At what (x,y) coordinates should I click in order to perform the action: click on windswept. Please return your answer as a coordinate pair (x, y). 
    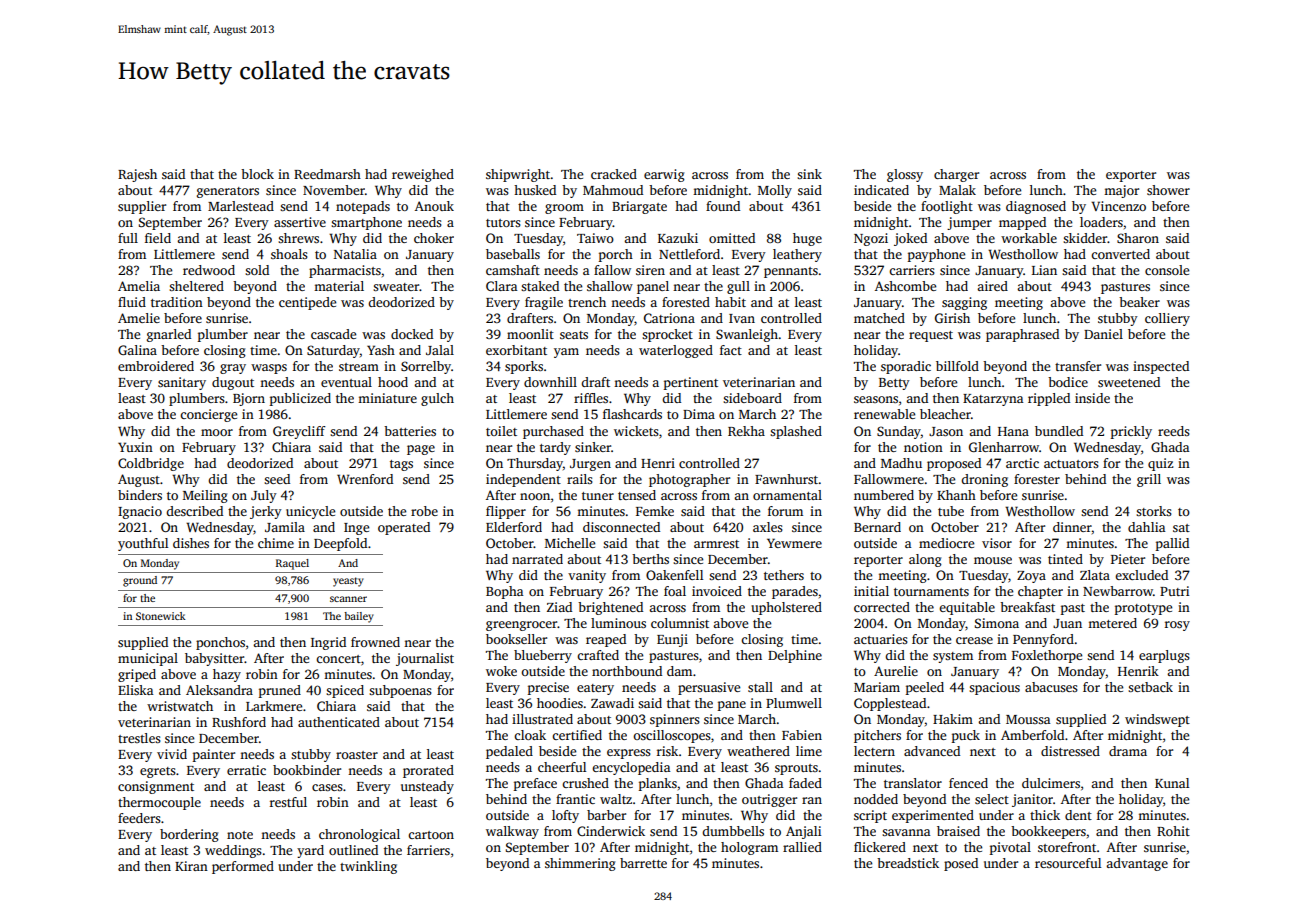
    Looking at the image, I should click on (1157, 720).
